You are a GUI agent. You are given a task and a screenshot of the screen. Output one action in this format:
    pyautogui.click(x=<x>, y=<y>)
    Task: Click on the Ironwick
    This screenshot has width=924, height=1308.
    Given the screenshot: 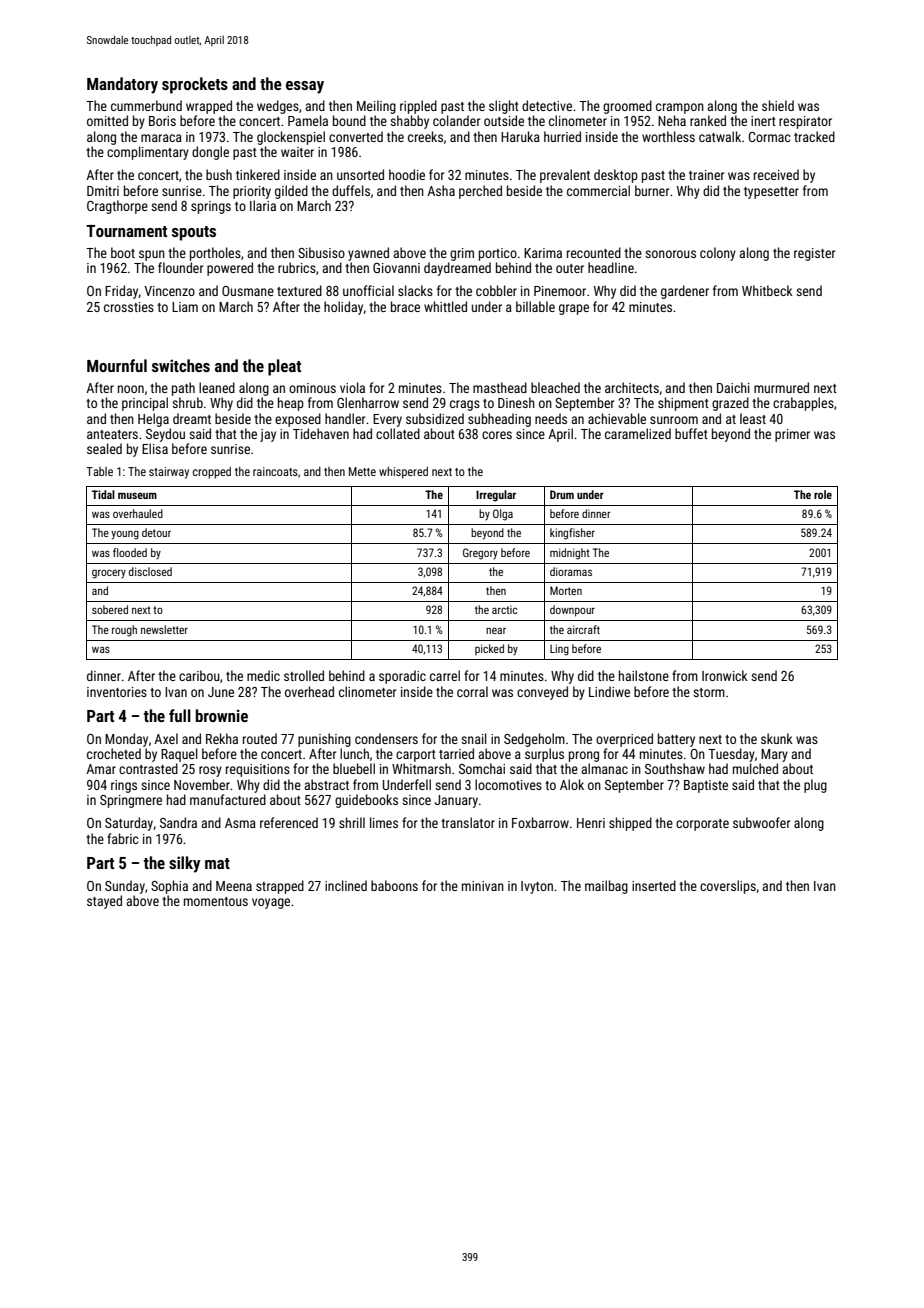 What is the action you would take?
    pyautogui.click(x=725, y=675)
